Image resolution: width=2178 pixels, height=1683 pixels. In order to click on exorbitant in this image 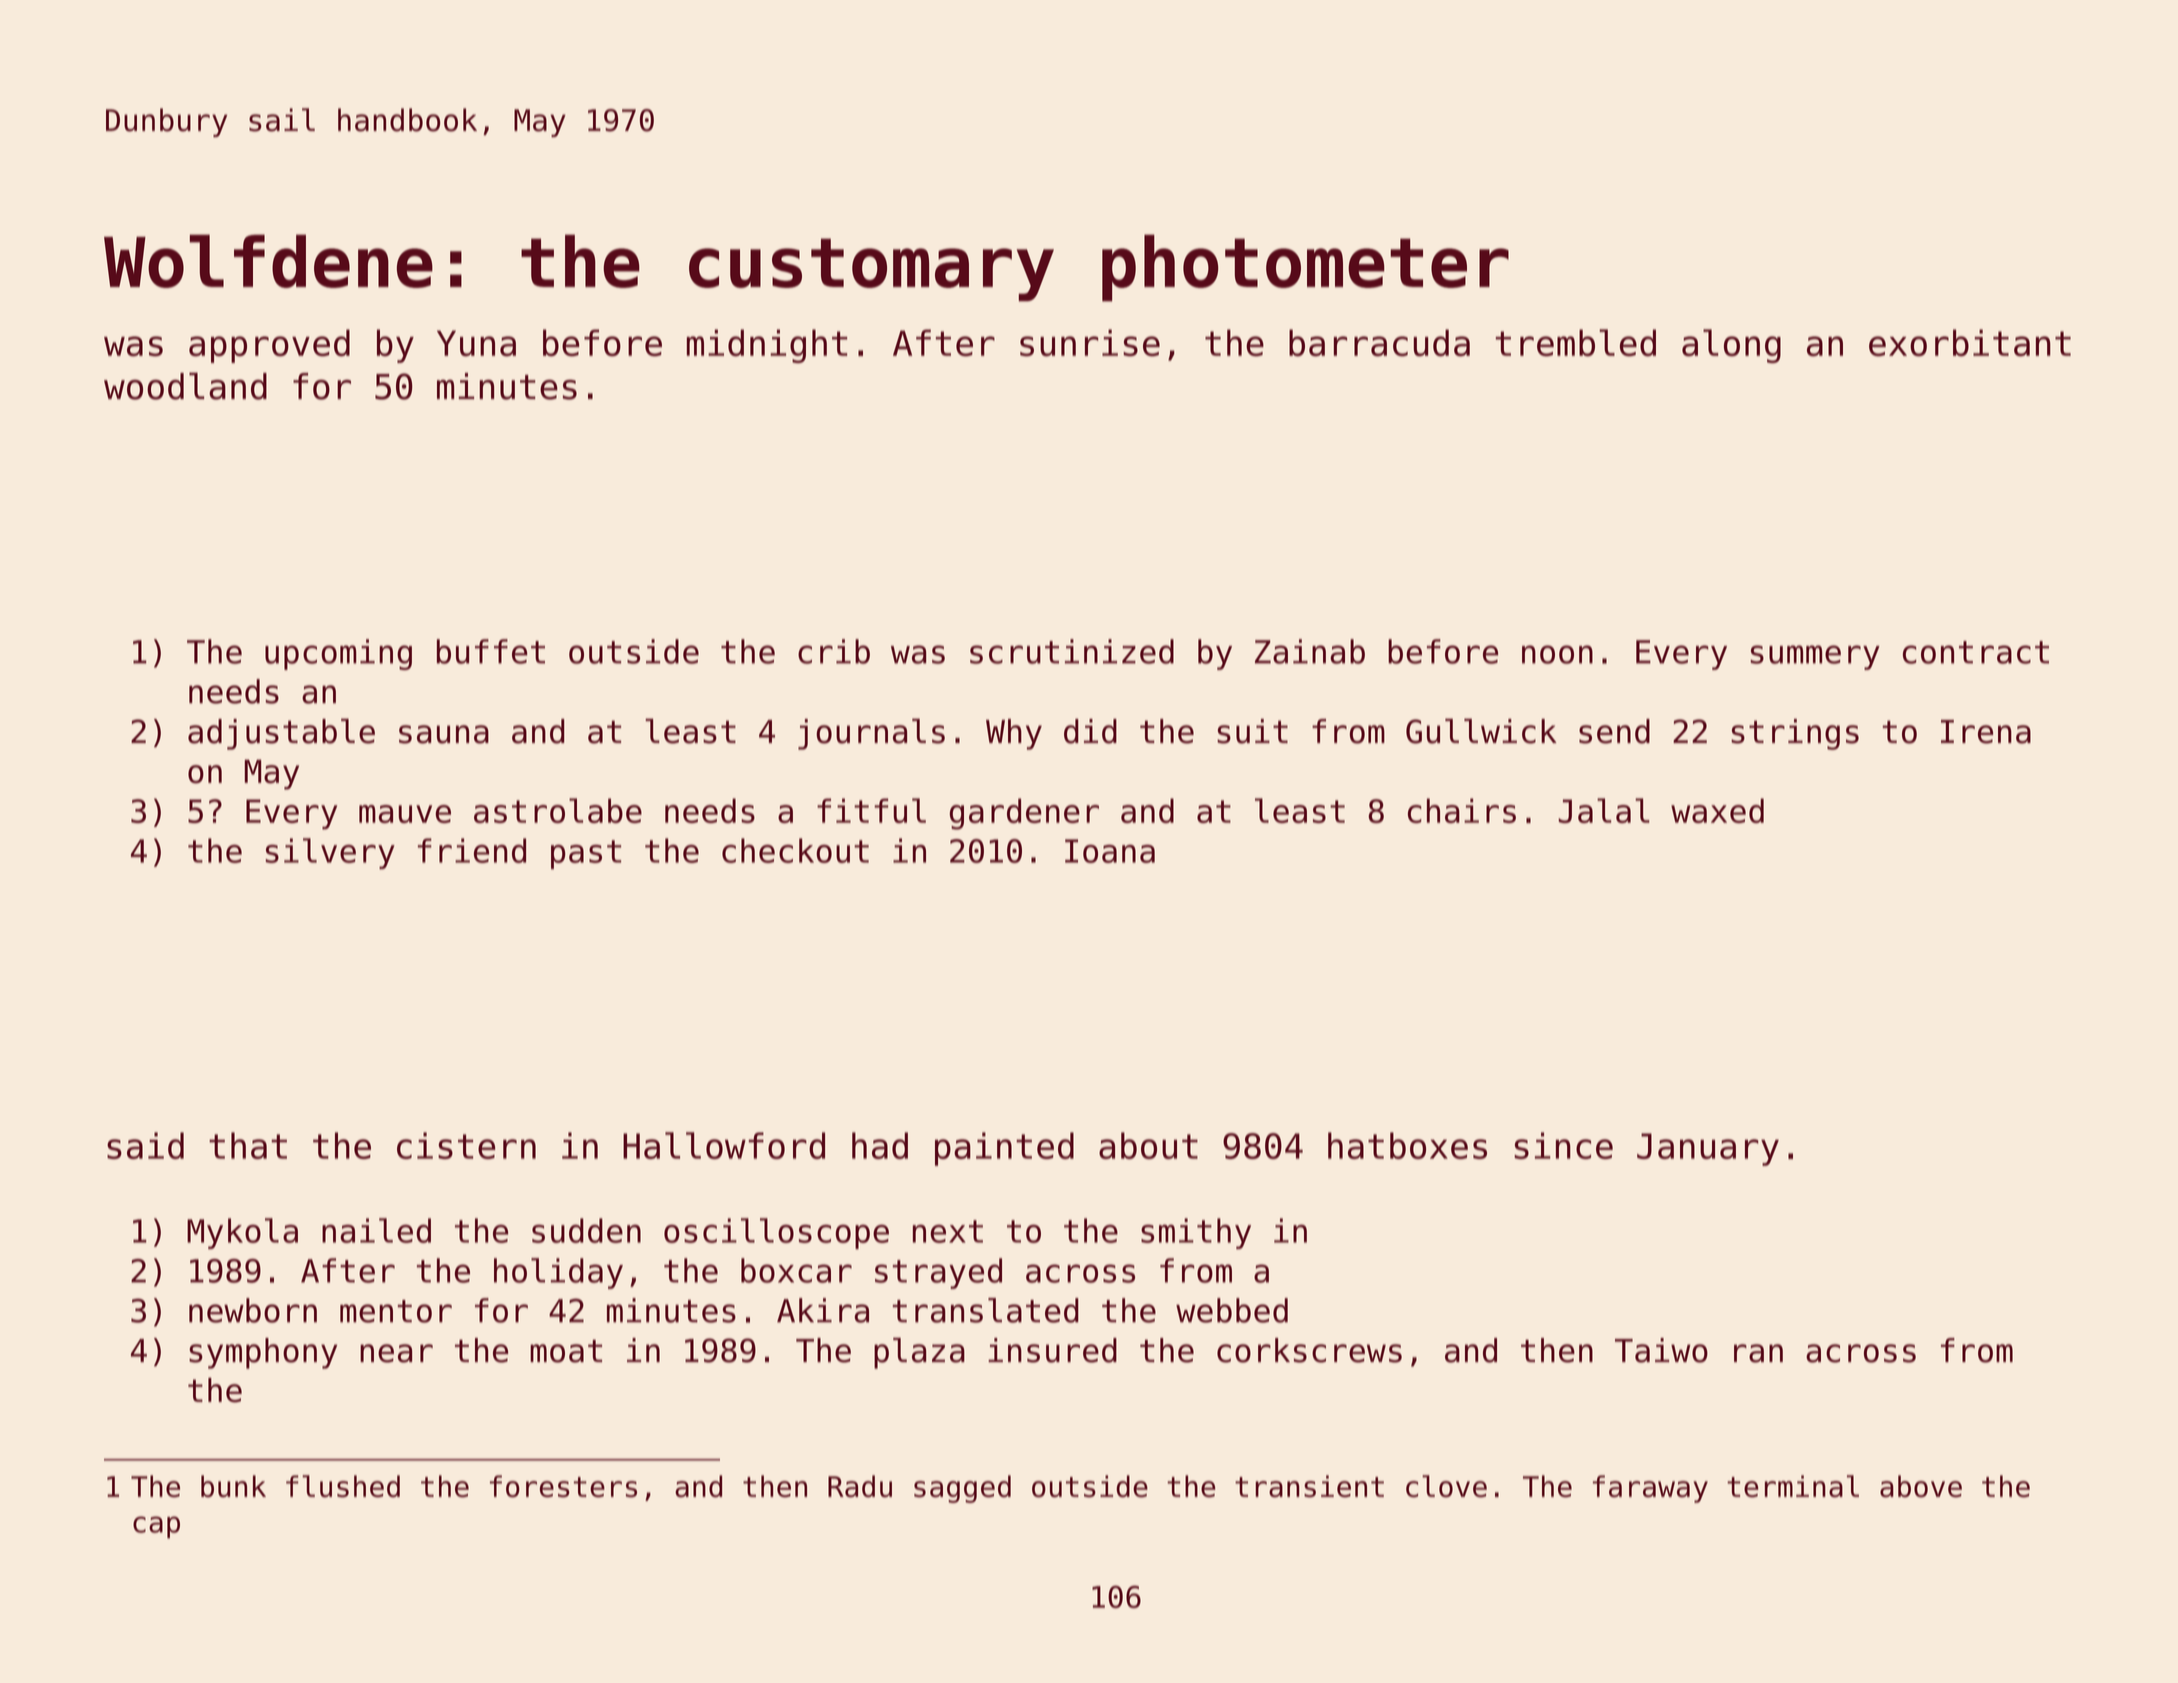, I will do `click(1970, 343)`.
